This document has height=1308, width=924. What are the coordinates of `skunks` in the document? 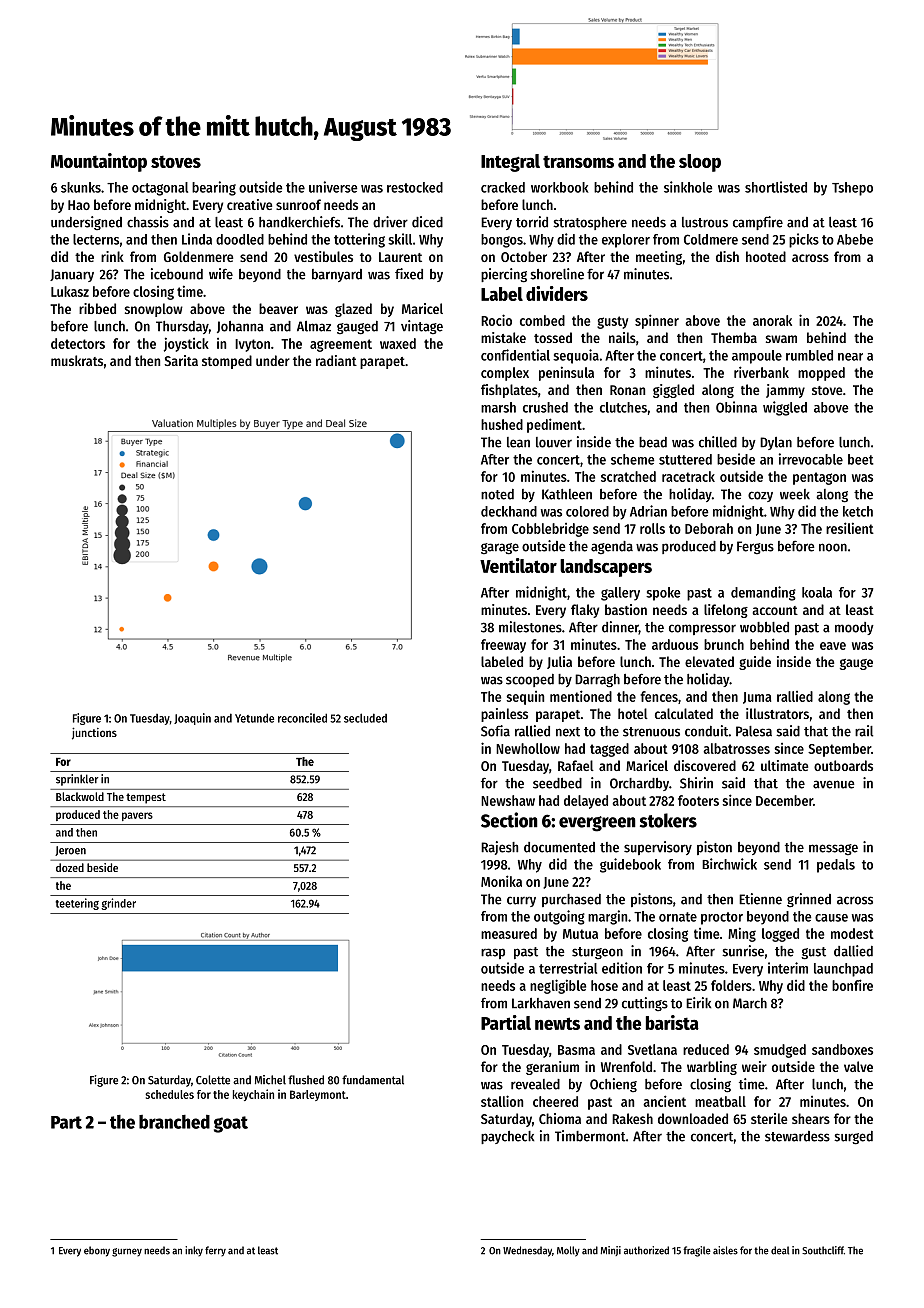 It's located at (81, 187).
